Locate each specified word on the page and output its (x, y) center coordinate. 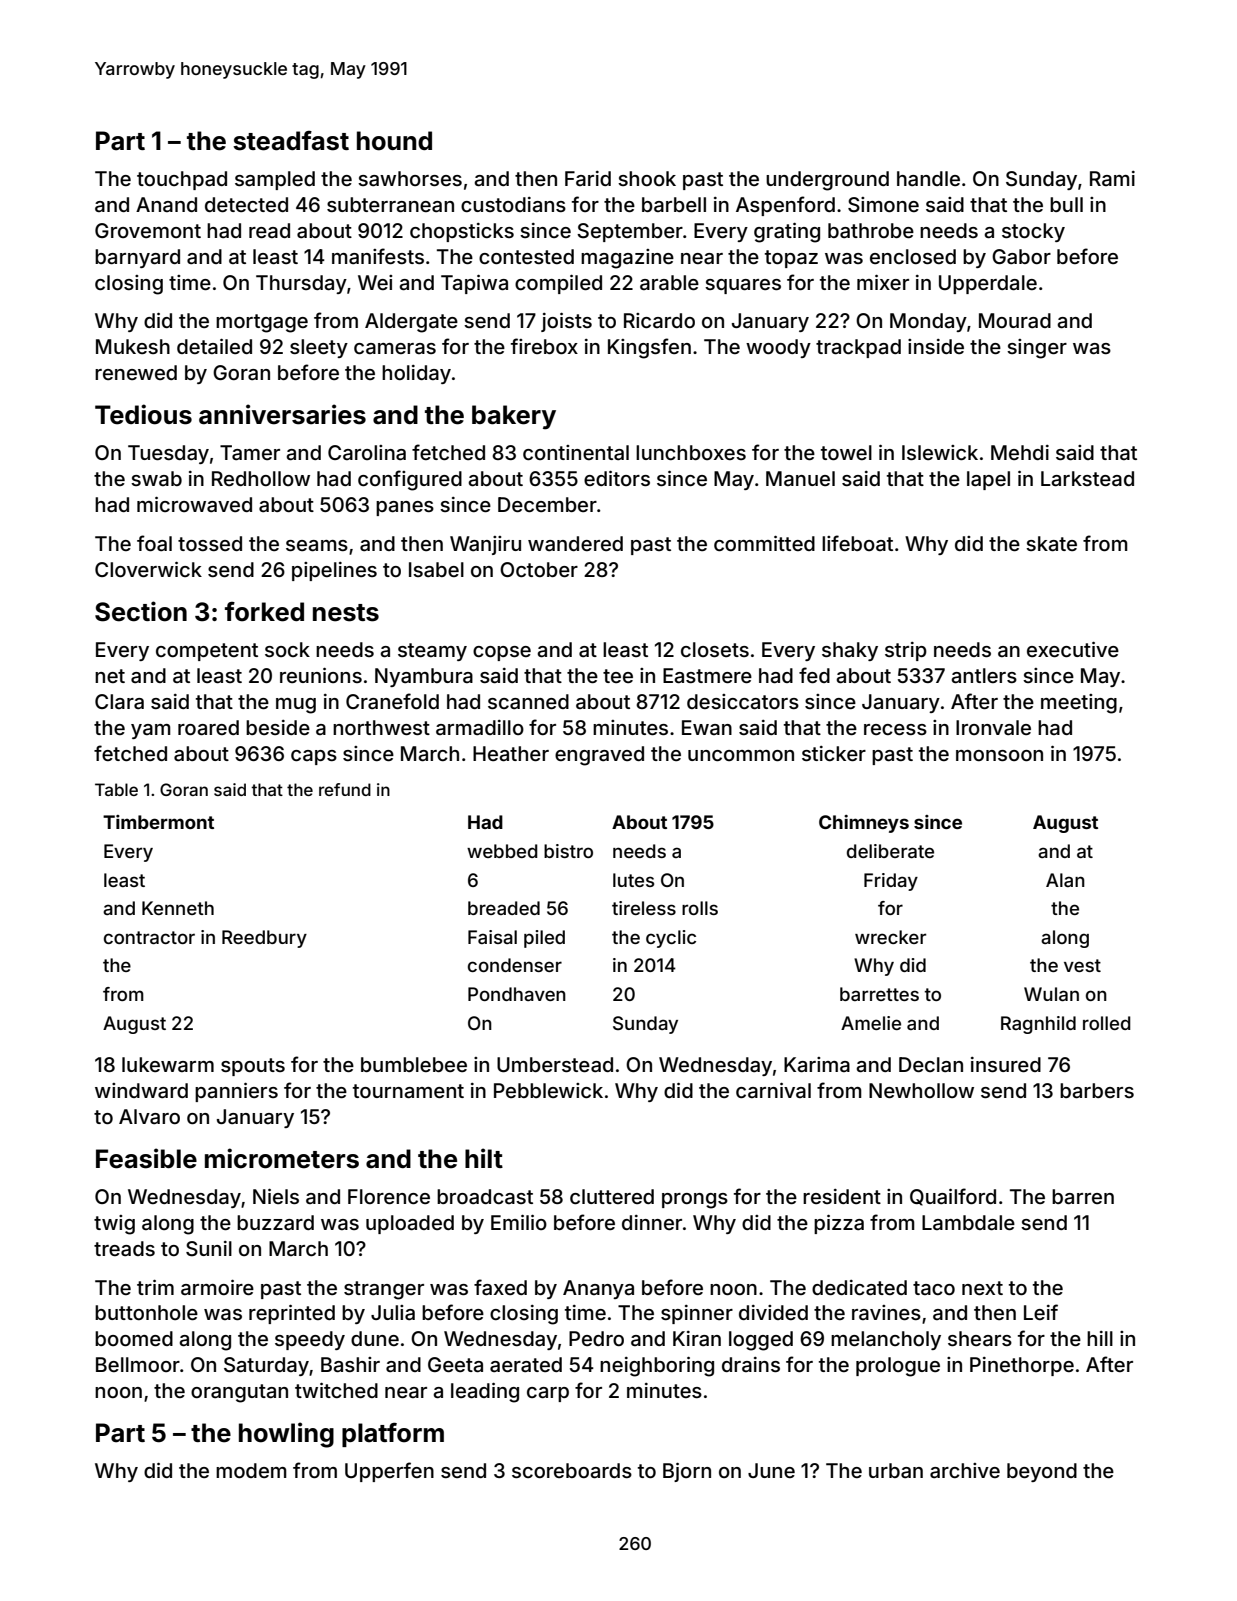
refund (345, 789)
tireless (644, 908)
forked (264, 612)
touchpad (182, 180)
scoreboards (572, 1470)
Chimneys (864, 824)
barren (1083, 1196)
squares (743, 286)
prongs (695, 1201)
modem (251, 1470)
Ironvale (993, 727)
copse (502, 653)
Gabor (1021, 256)
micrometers (282, 1158)
